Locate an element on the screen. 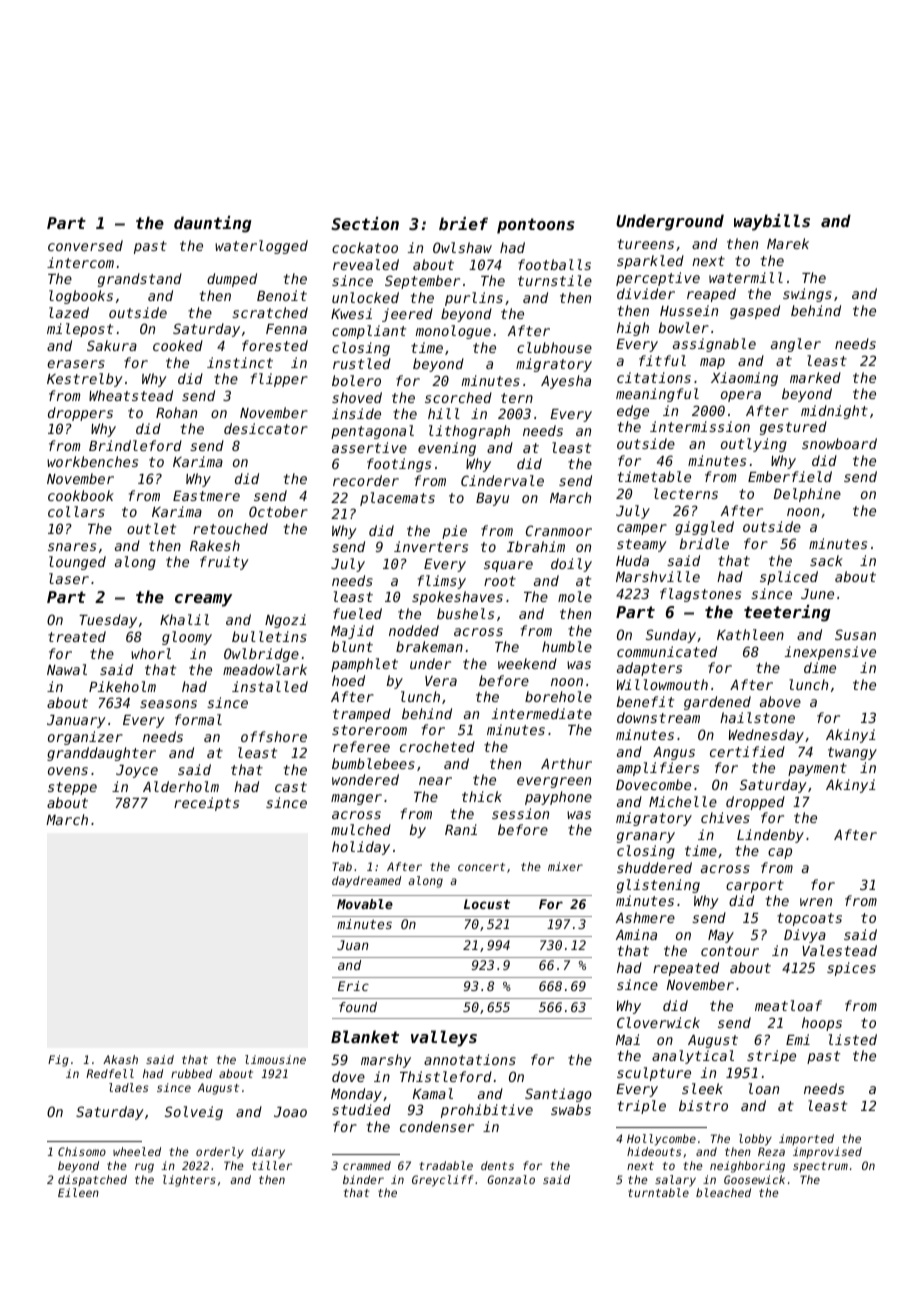 This screenshot has height=1308, width=924. Delphine is located at coordinates (807, 495).
